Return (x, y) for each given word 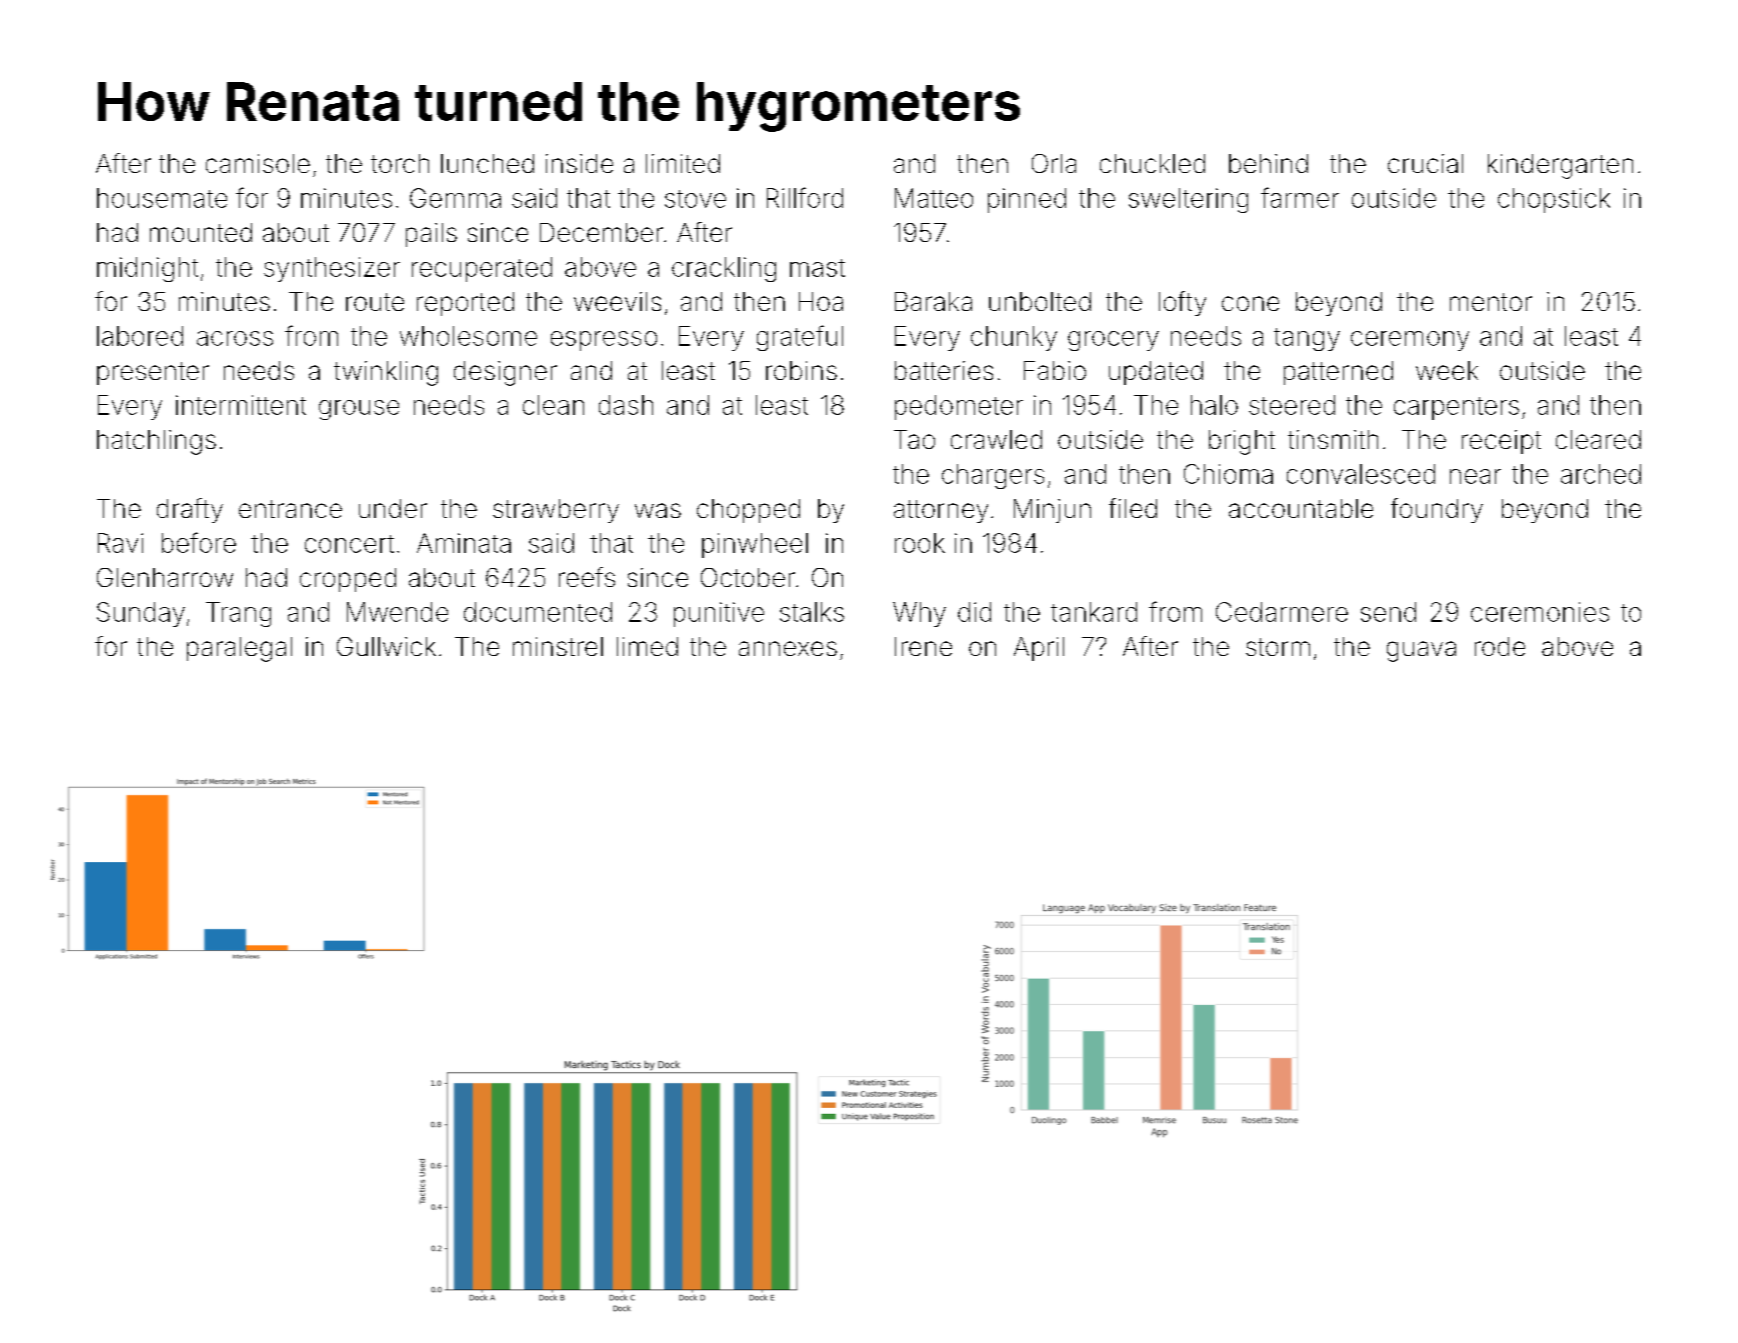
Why (919, 614)
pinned (1027, 200)
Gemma (455, 198)
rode (1500, 646)
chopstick (1554, 200)
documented (538, 612)
